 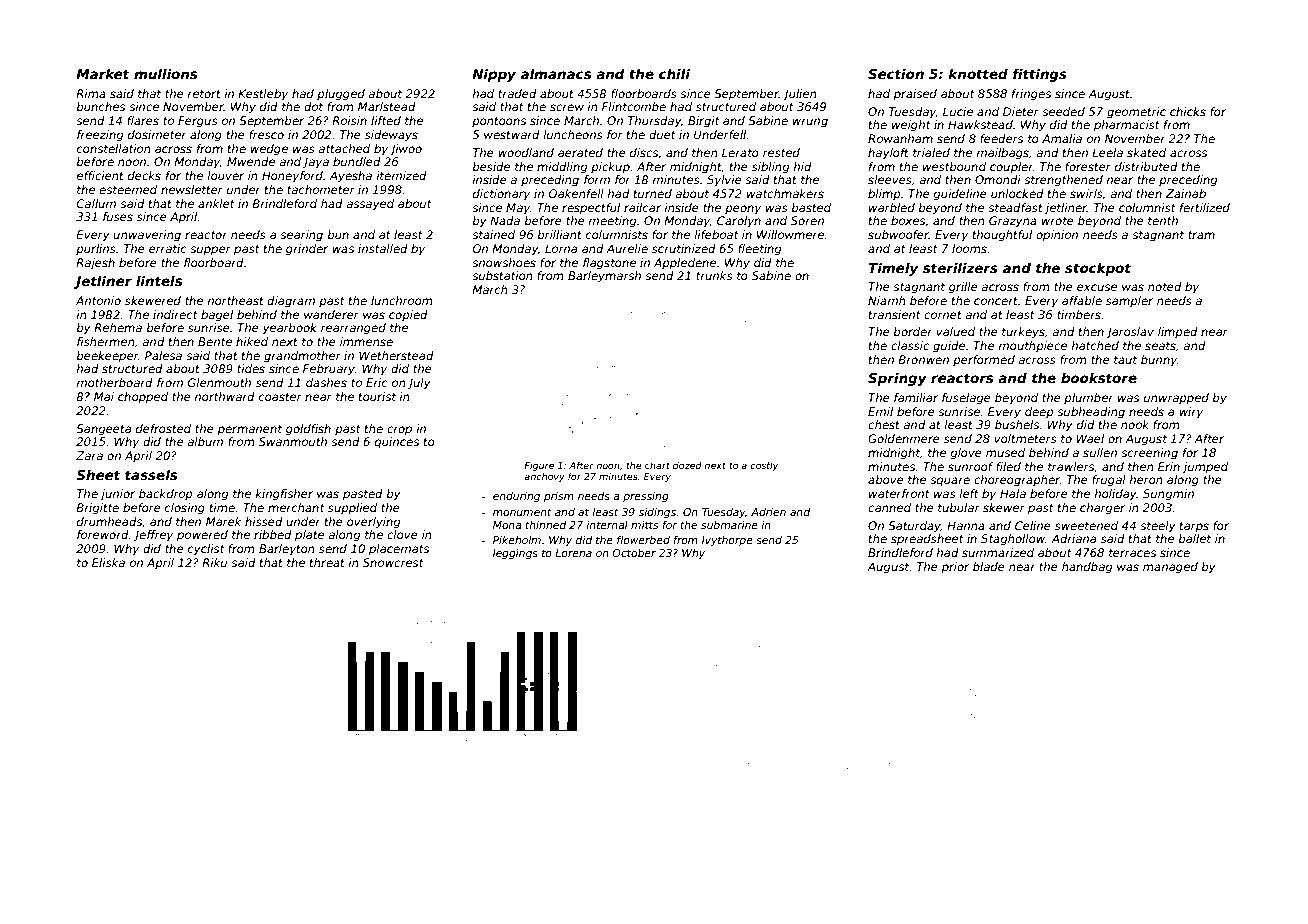 I want to click on chili, so click(x=674, y=73).
